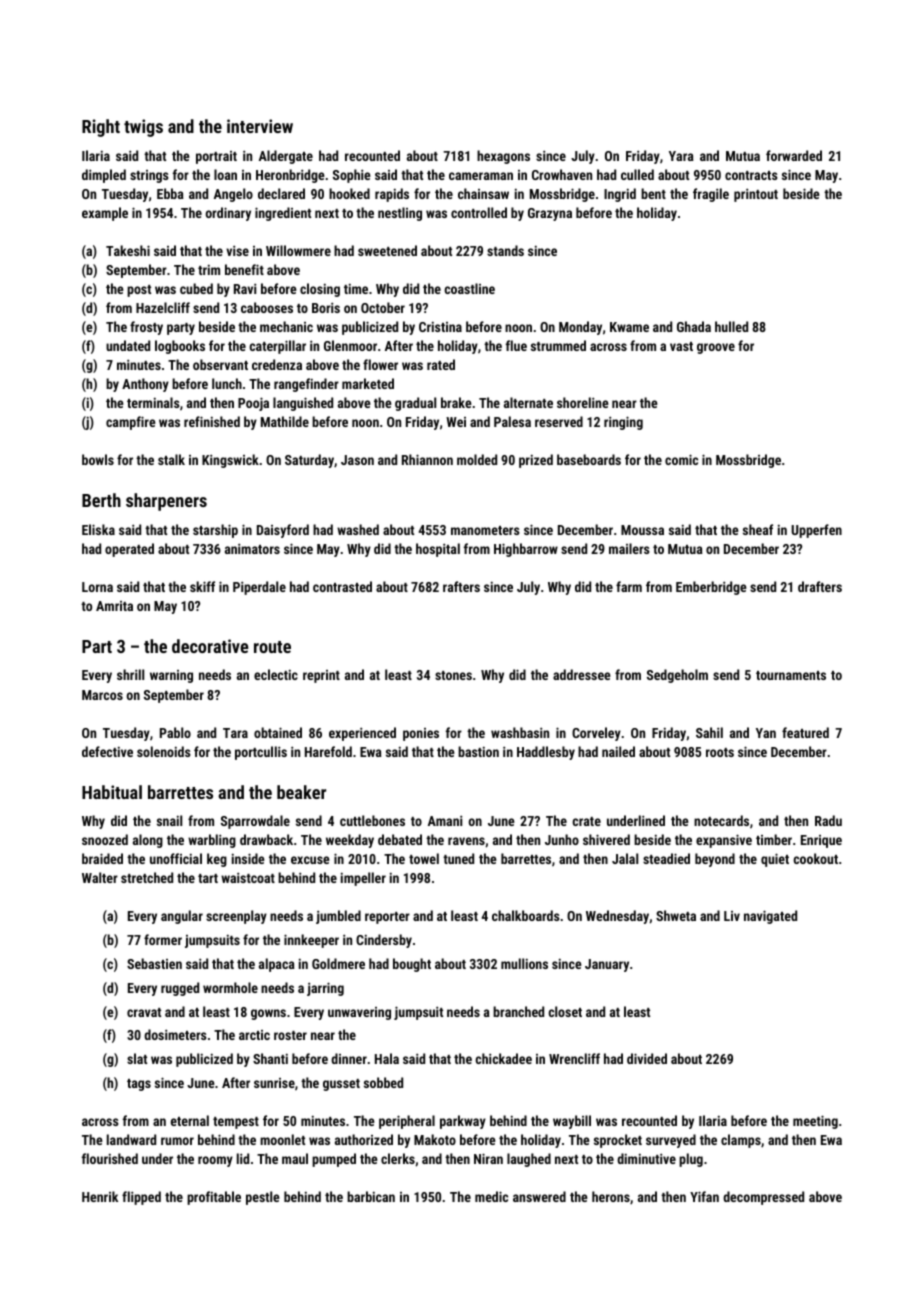 The image size is (924, 1308). What do you see at coordinates (214, 1198) in the document?
I see `profitable` at bounding box center [214, 1198].
